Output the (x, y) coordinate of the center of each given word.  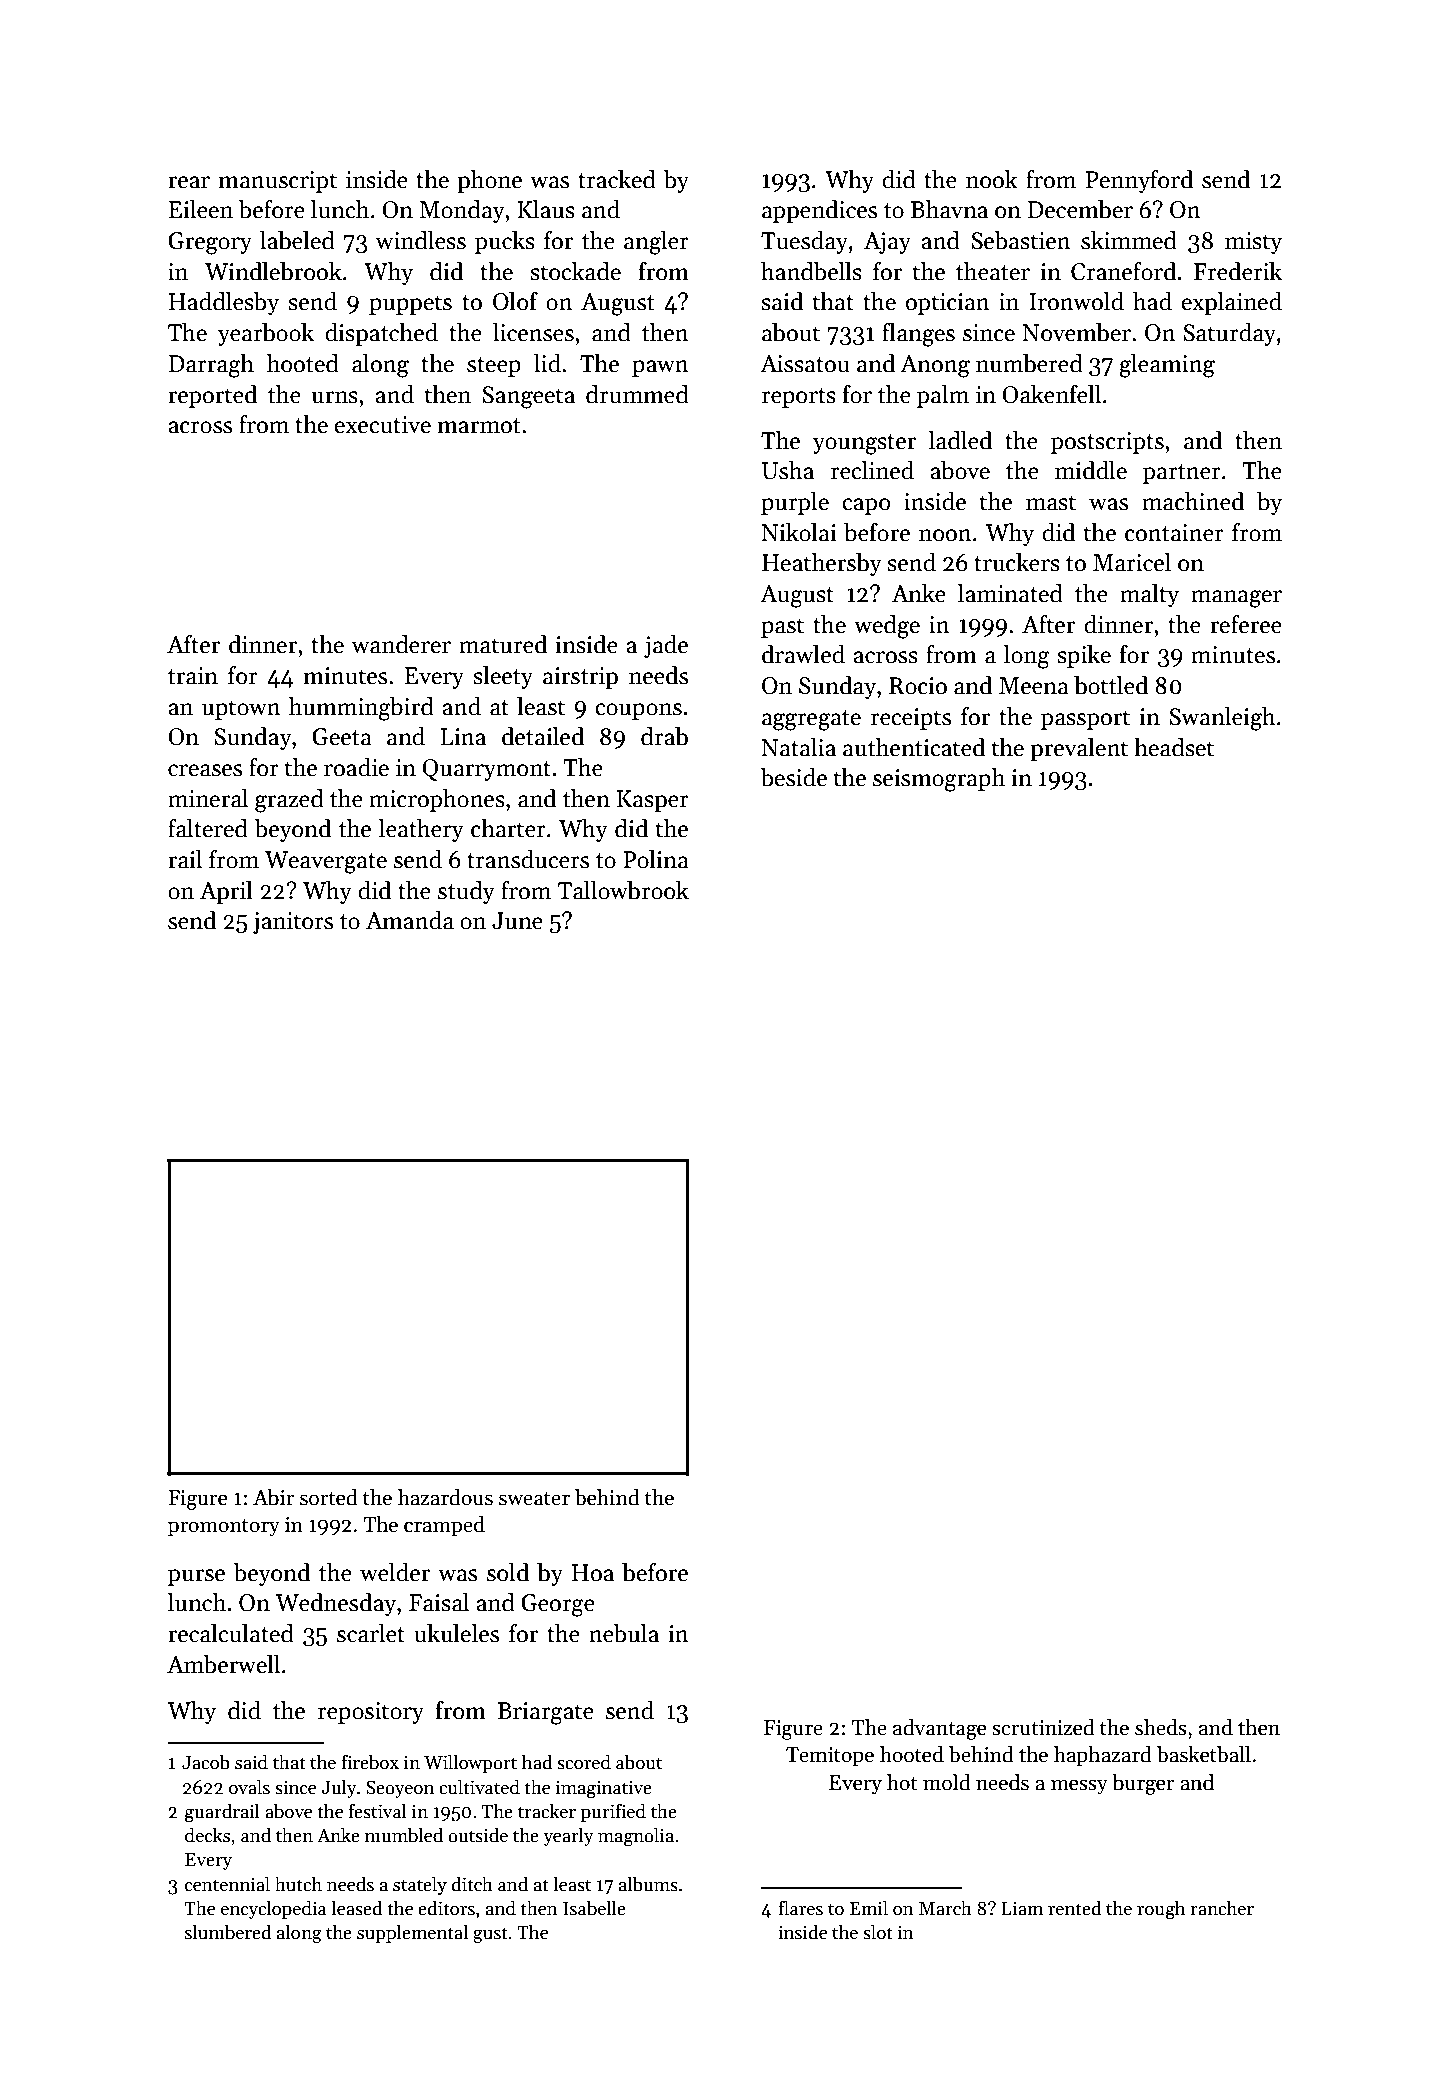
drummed (637, 394)
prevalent (1079, 749)
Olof (515, 301)
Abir (273, 1497)
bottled (1111, 685)
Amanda (410, 920)
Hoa (593, 1573)
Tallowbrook (623, 890)
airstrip (580, 678)
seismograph (939, 780)
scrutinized (1043, 1727)
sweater (534, 1499)
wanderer (401, 644)
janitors (293, 923)
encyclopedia (273, 1909)
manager (1236, 599)
